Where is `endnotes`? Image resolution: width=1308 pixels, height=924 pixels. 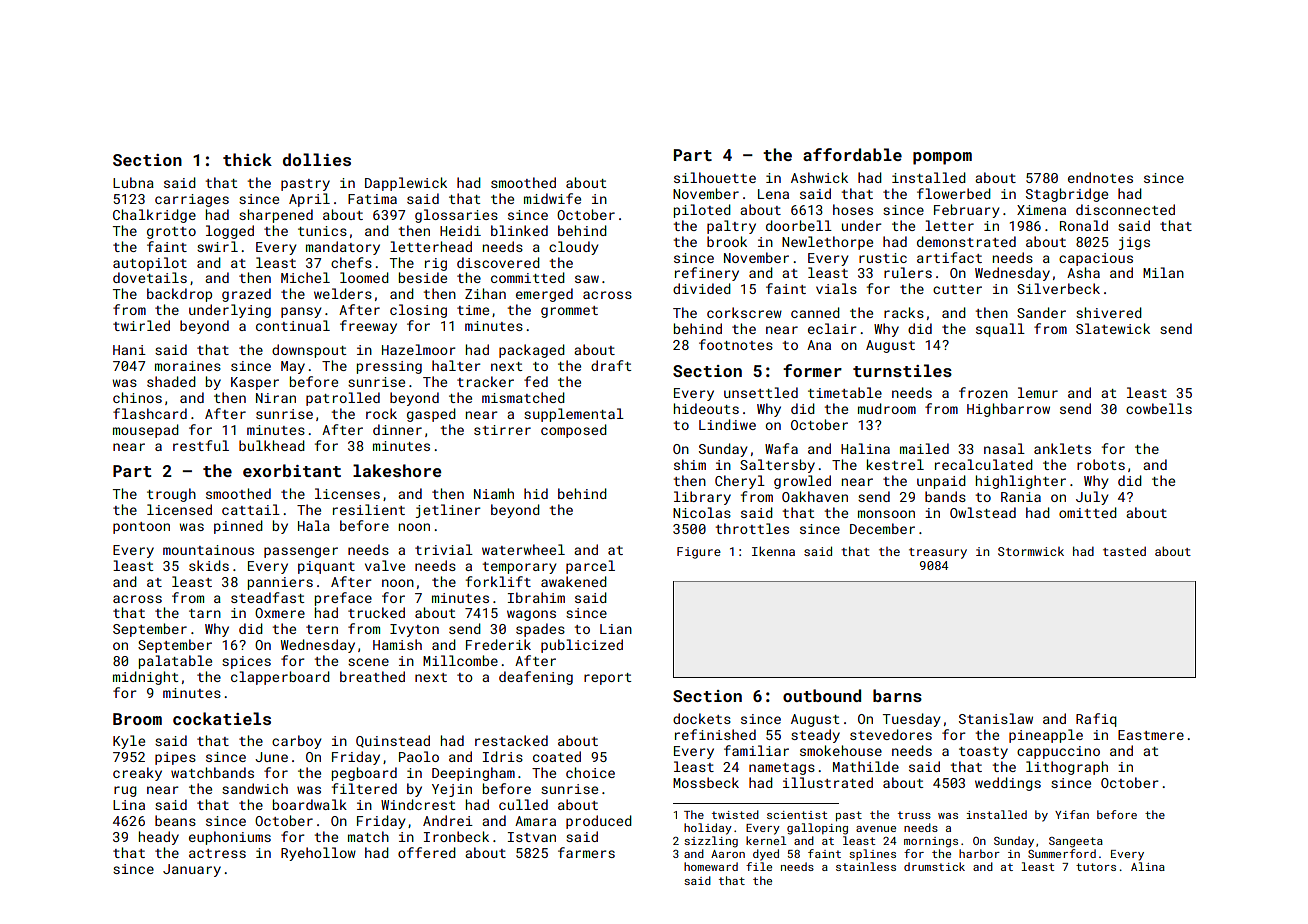
endnotes is located at coordinates (1100, 177).
